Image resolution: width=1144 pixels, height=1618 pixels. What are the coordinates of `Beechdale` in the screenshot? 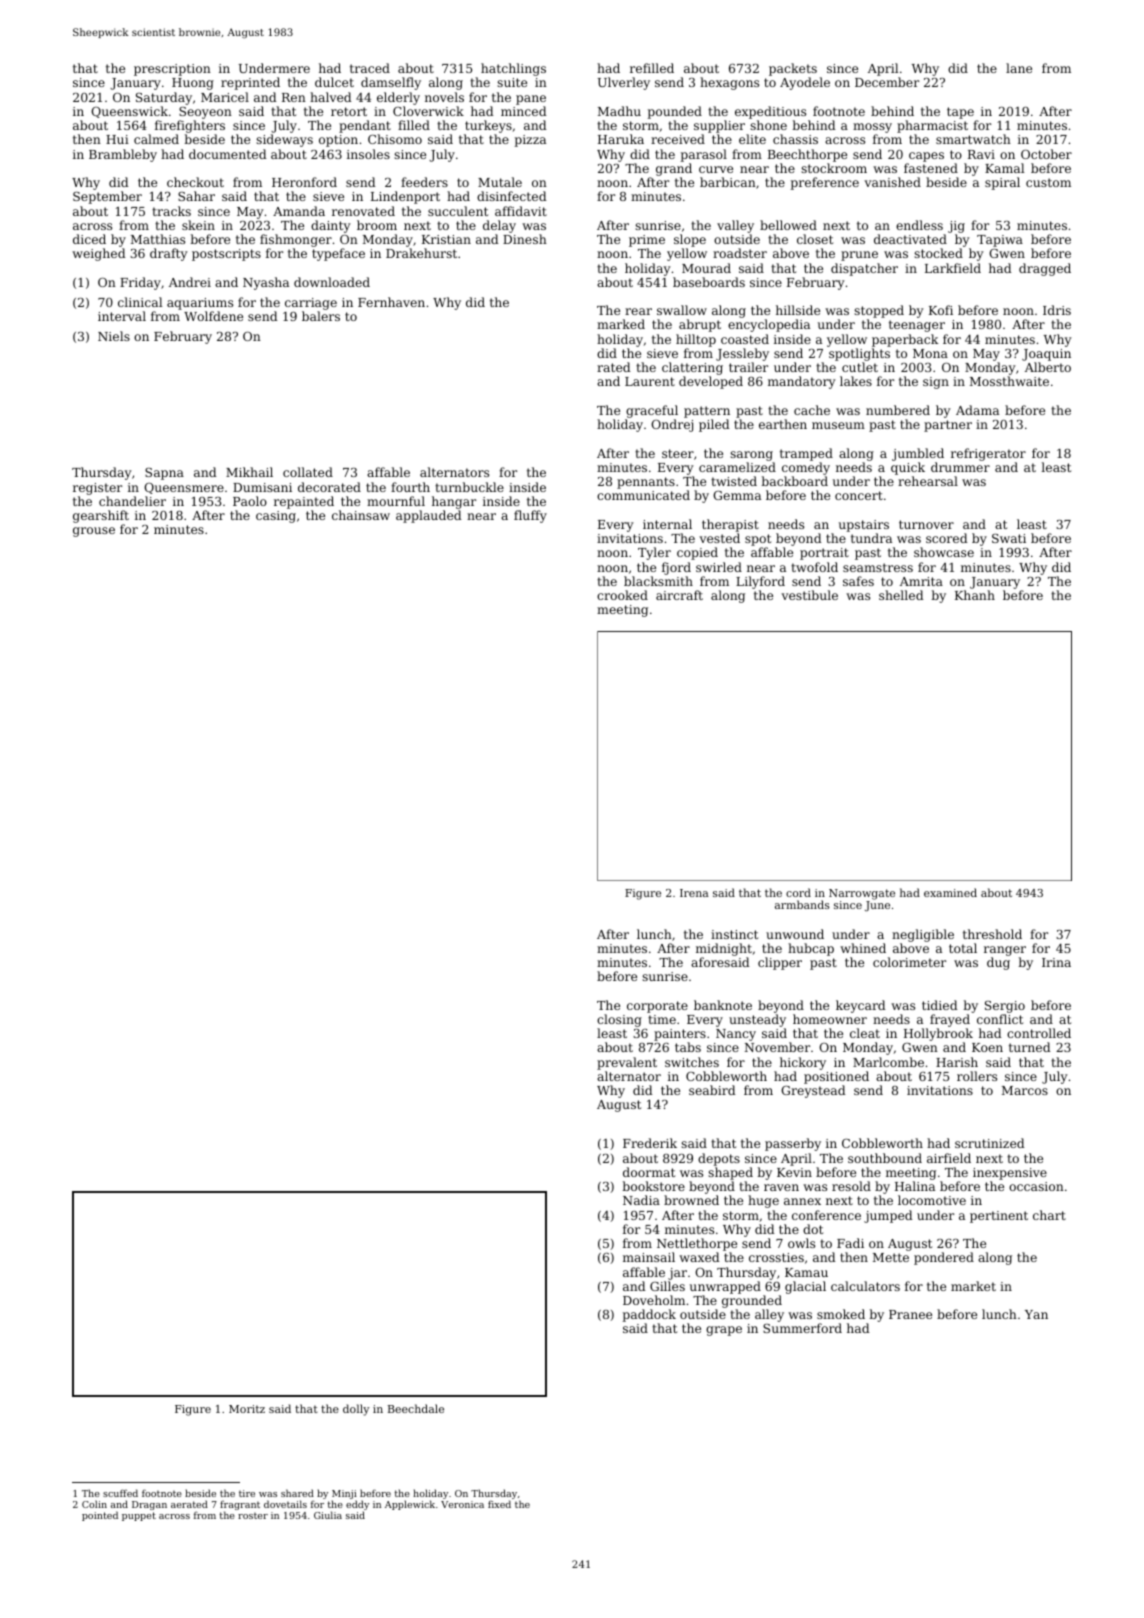 It's located at (416, 1408).
